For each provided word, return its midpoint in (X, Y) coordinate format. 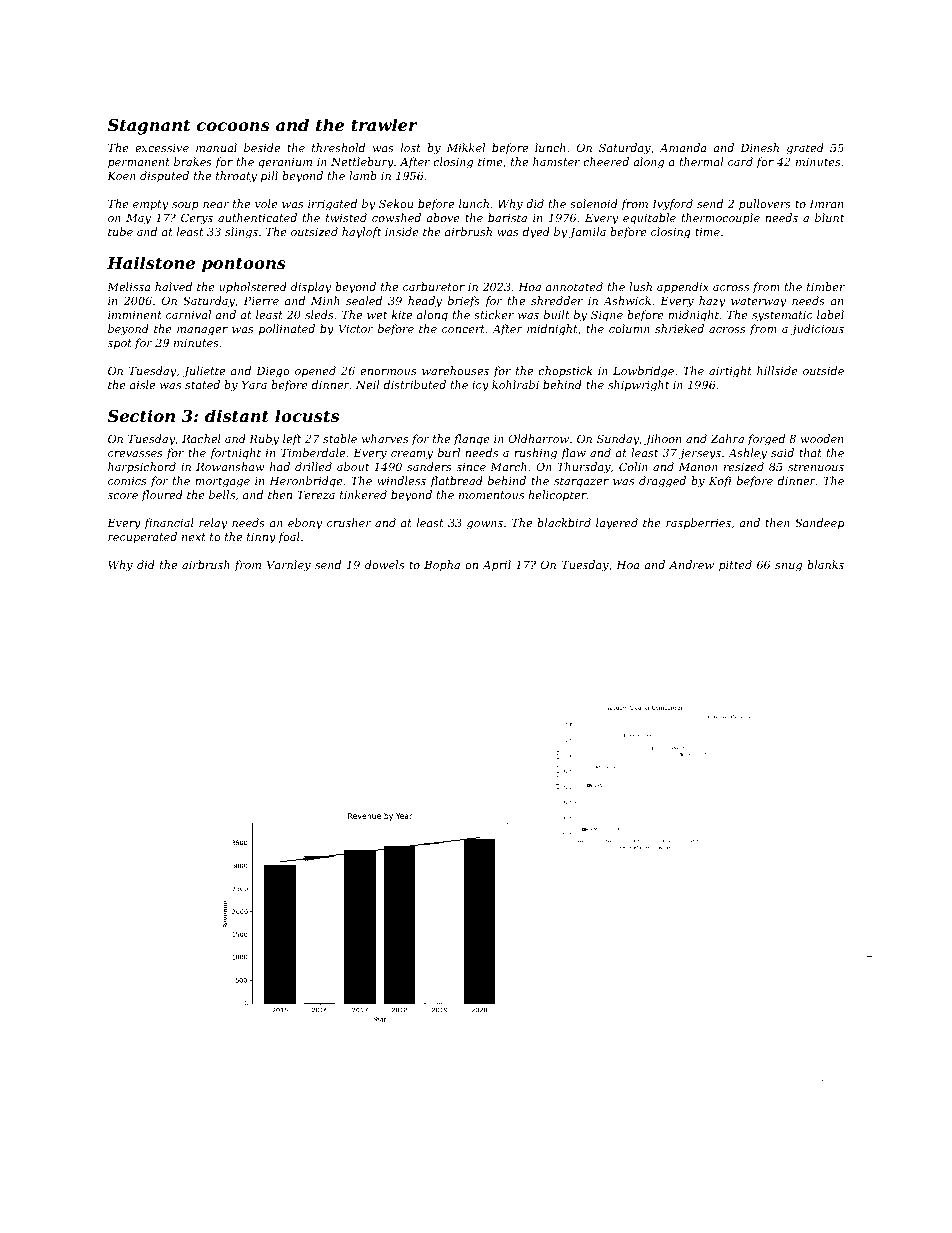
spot (120, 344)
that (810, 452)
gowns (485, 525)
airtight (730, 372)
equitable (649, 219)
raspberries (698, 524)
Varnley (289, 566)
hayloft (361, 233)
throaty (236, 177)
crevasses (135, 454)
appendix (683, 288)
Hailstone (151, 262)
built (557, 314)
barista (507, 217)
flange (472, 440)
